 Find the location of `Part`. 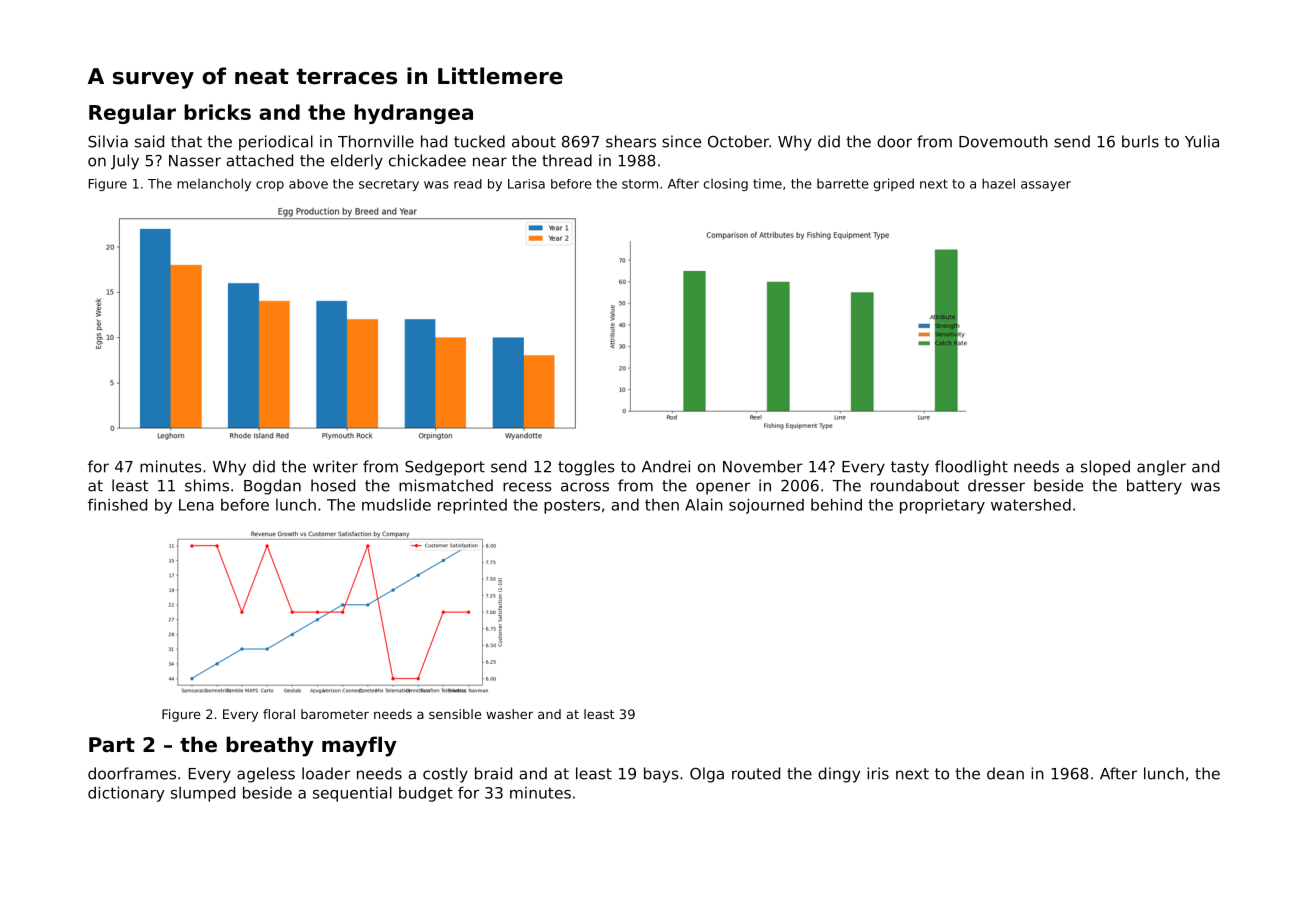

Part is located at coordinates (112, 745).
